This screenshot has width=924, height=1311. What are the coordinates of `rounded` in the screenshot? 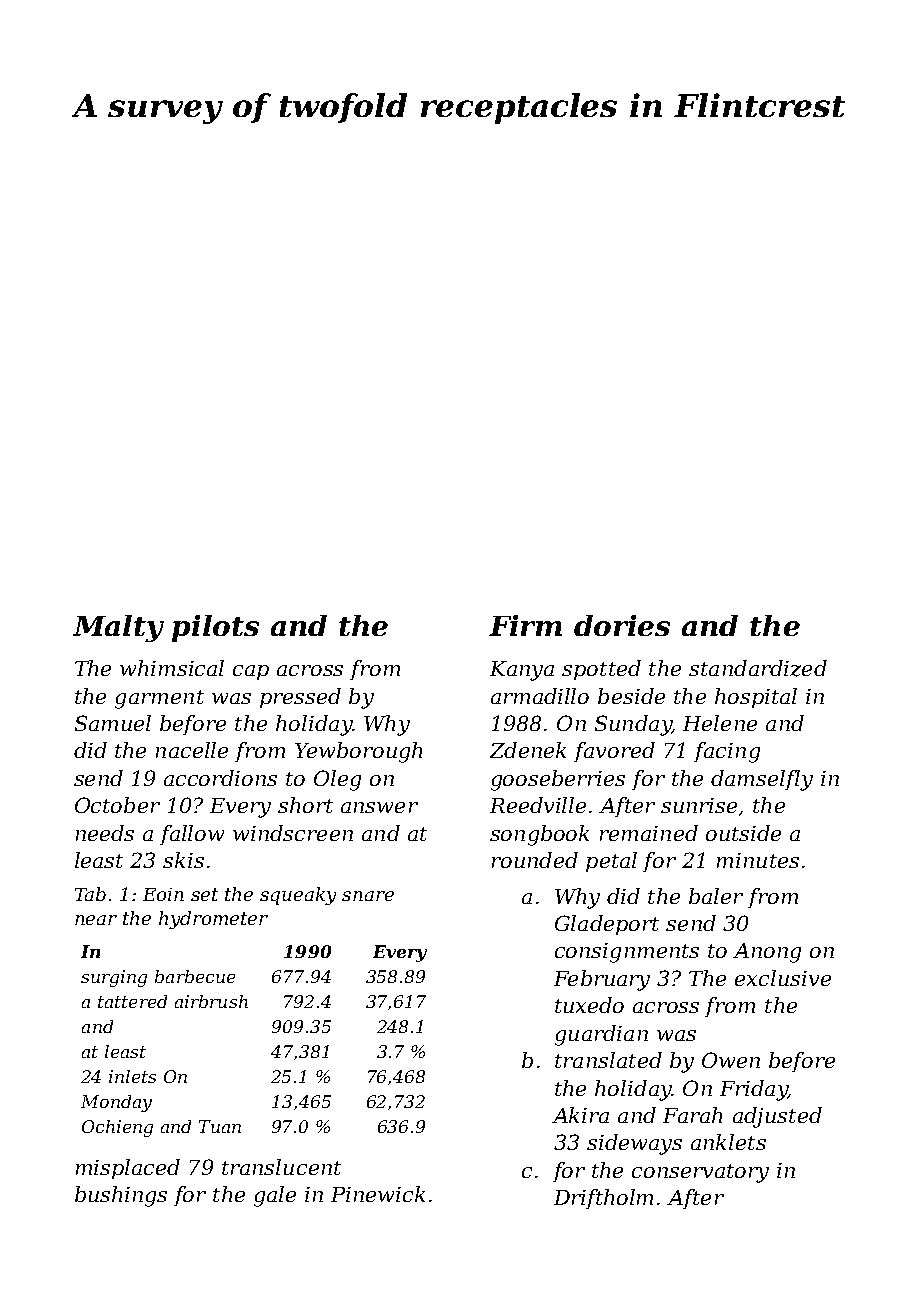 It's located at (535, 860).
